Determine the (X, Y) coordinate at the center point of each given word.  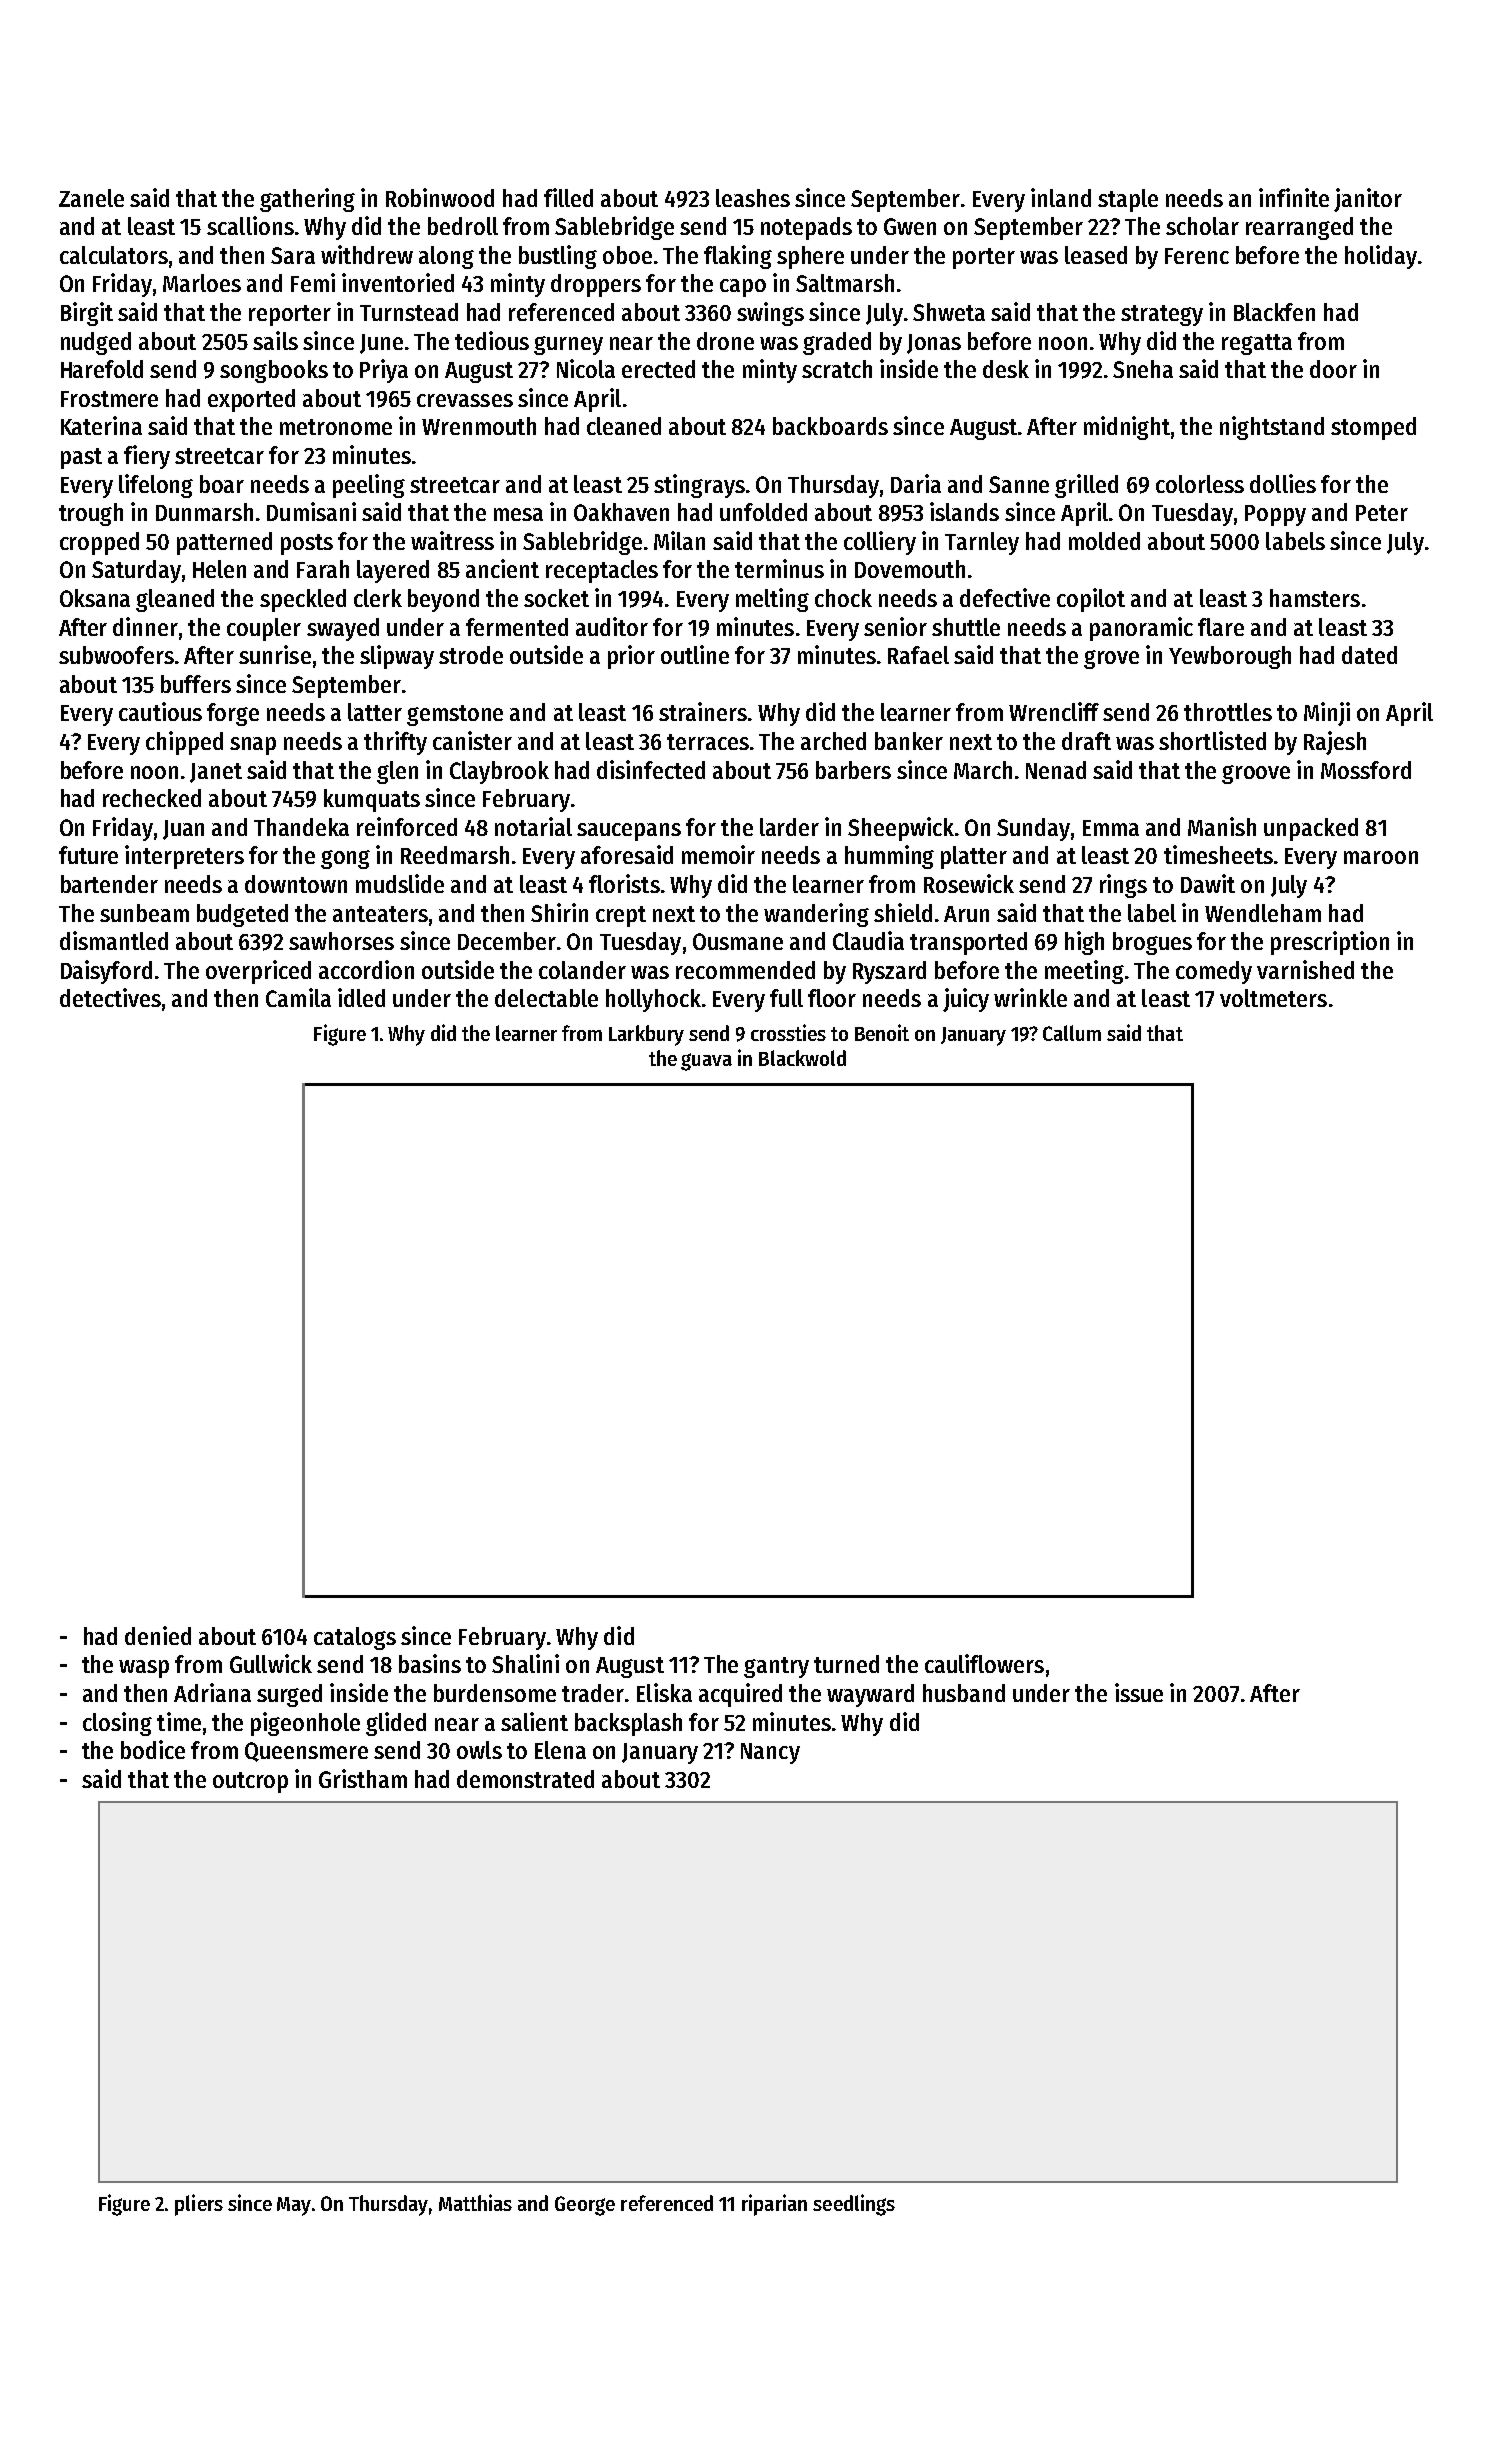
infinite (1294, 197)
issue (1139, 1692)
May (294, 2206)
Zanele (91, 198)
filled (568, 197)
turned (846, 1664)
